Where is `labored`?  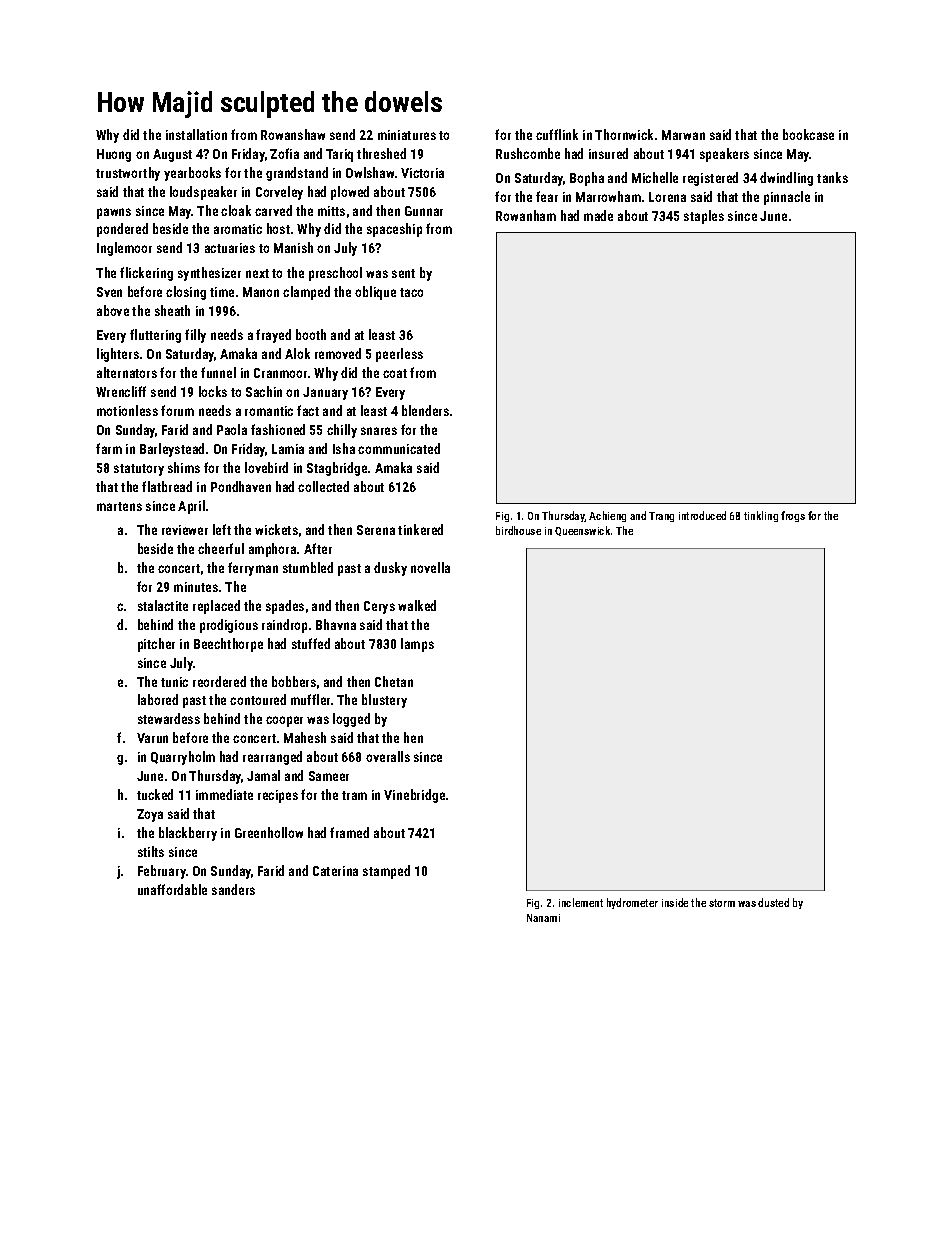
labored is located at coordinates (158, 699).
